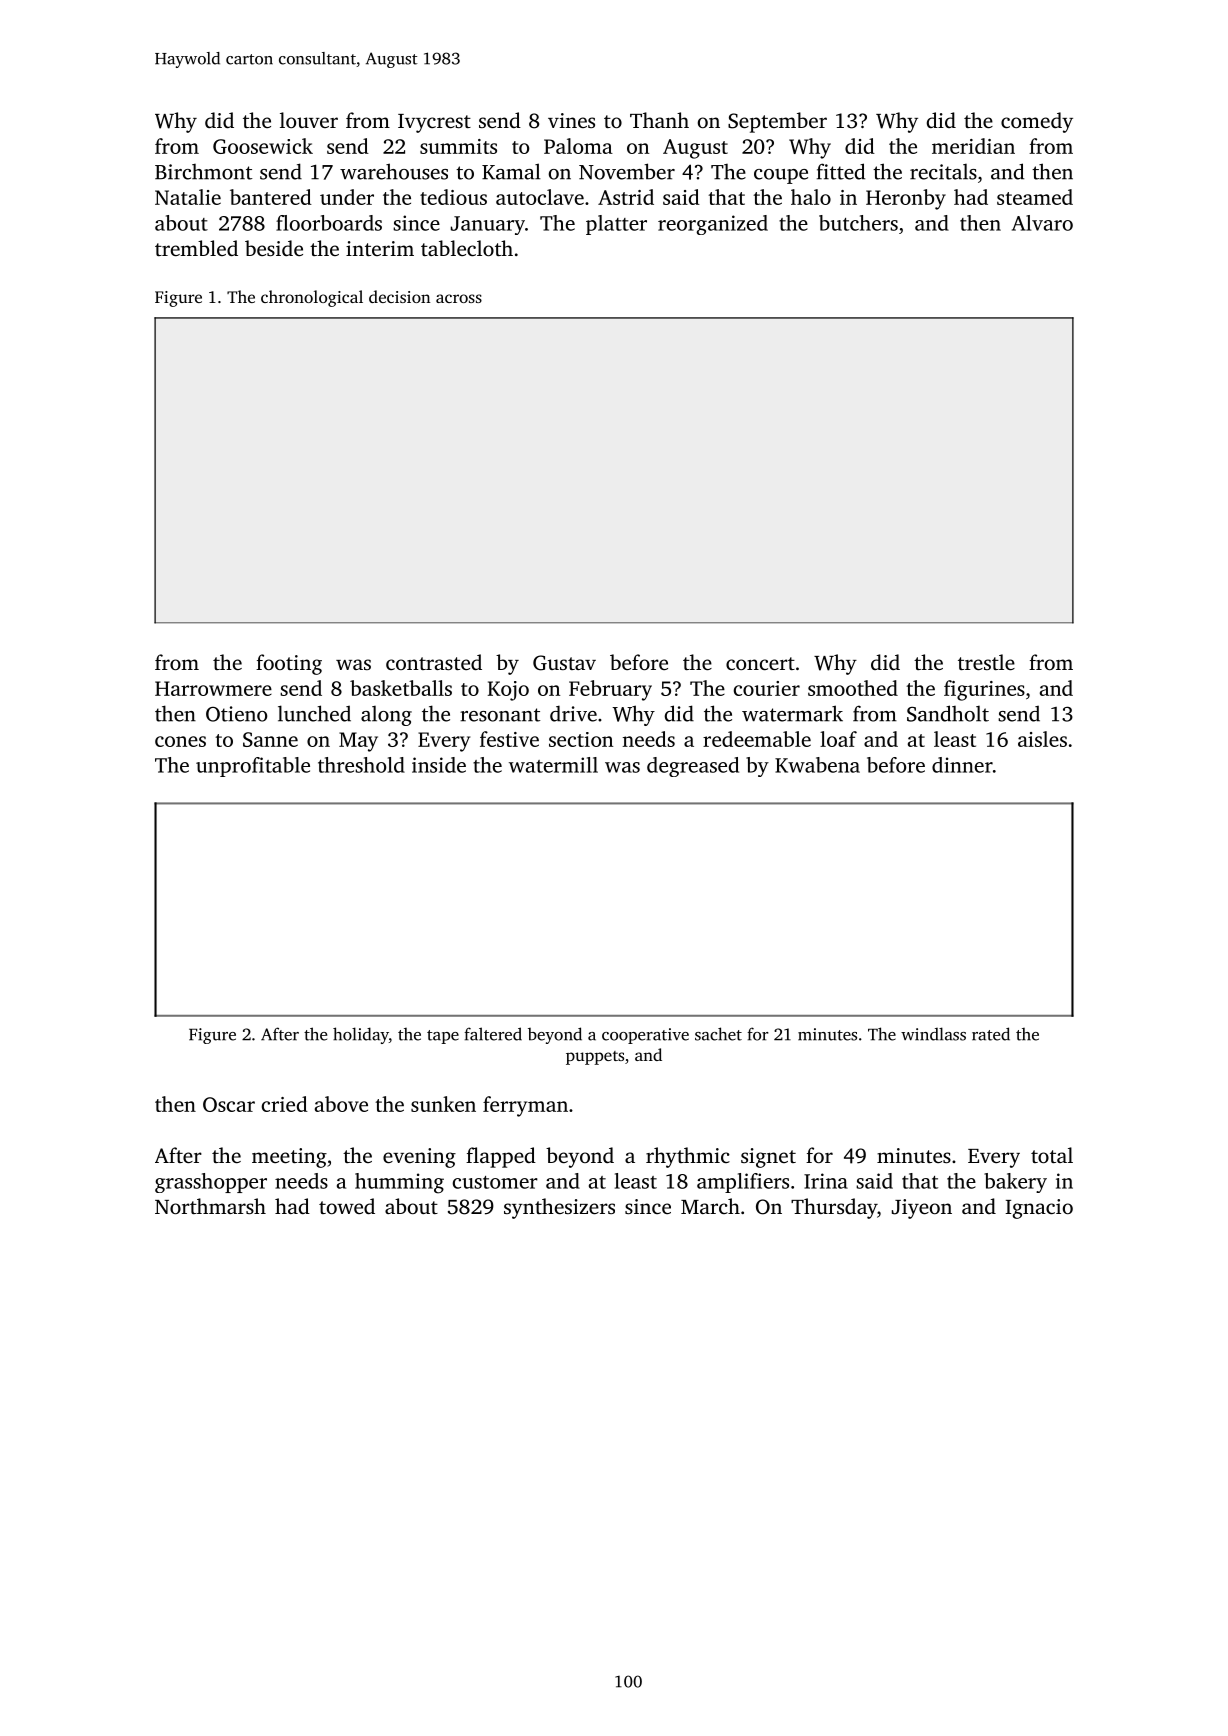 The height and width of the image is (1736, 1228). What do you see at coordinates (289, 664) in the image?
I see `footing` at bounding box center [289, 664].
